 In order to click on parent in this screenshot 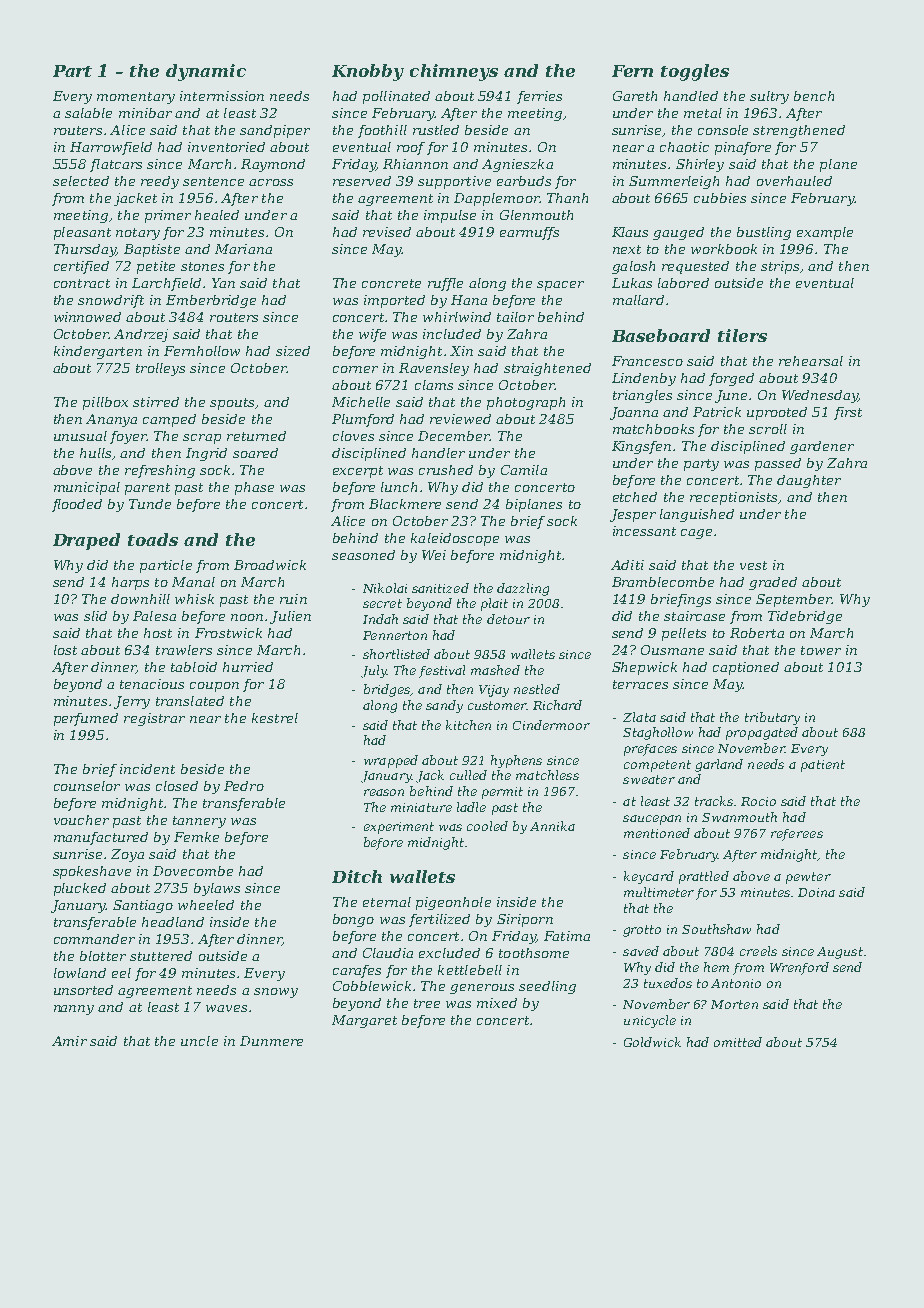, I will do `click(147, 489)`.
